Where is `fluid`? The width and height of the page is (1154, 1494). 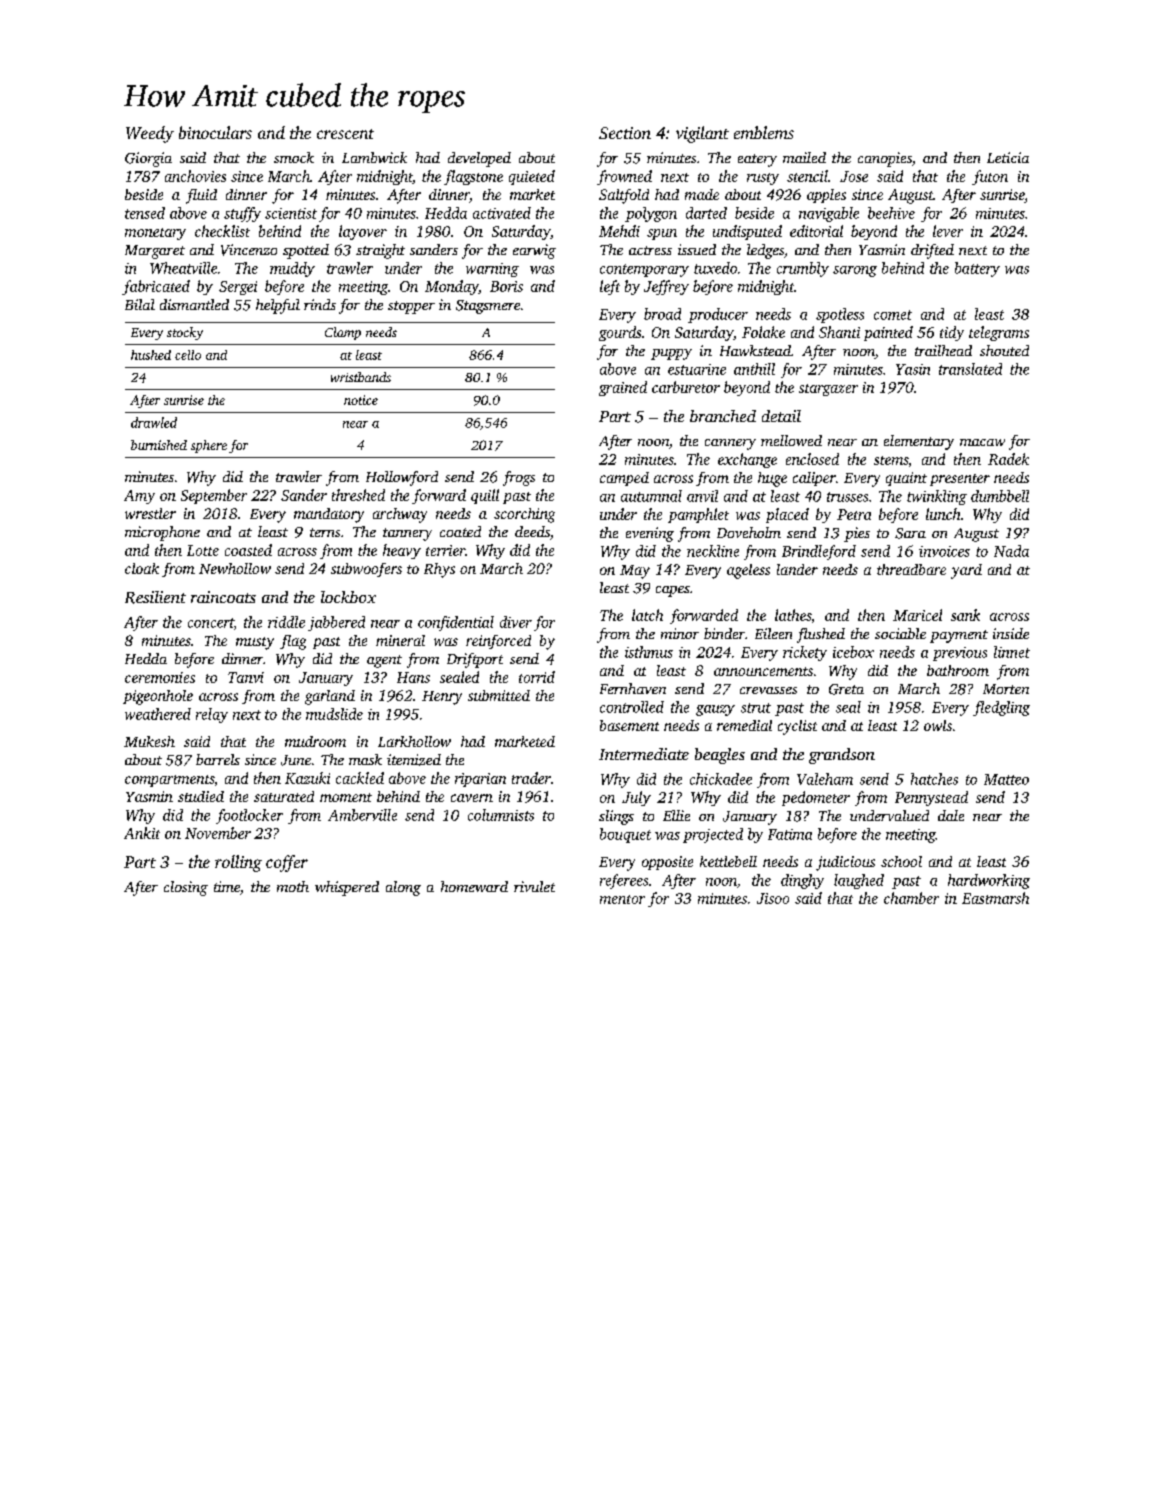
fluid is located at coordinates (201, 196).
